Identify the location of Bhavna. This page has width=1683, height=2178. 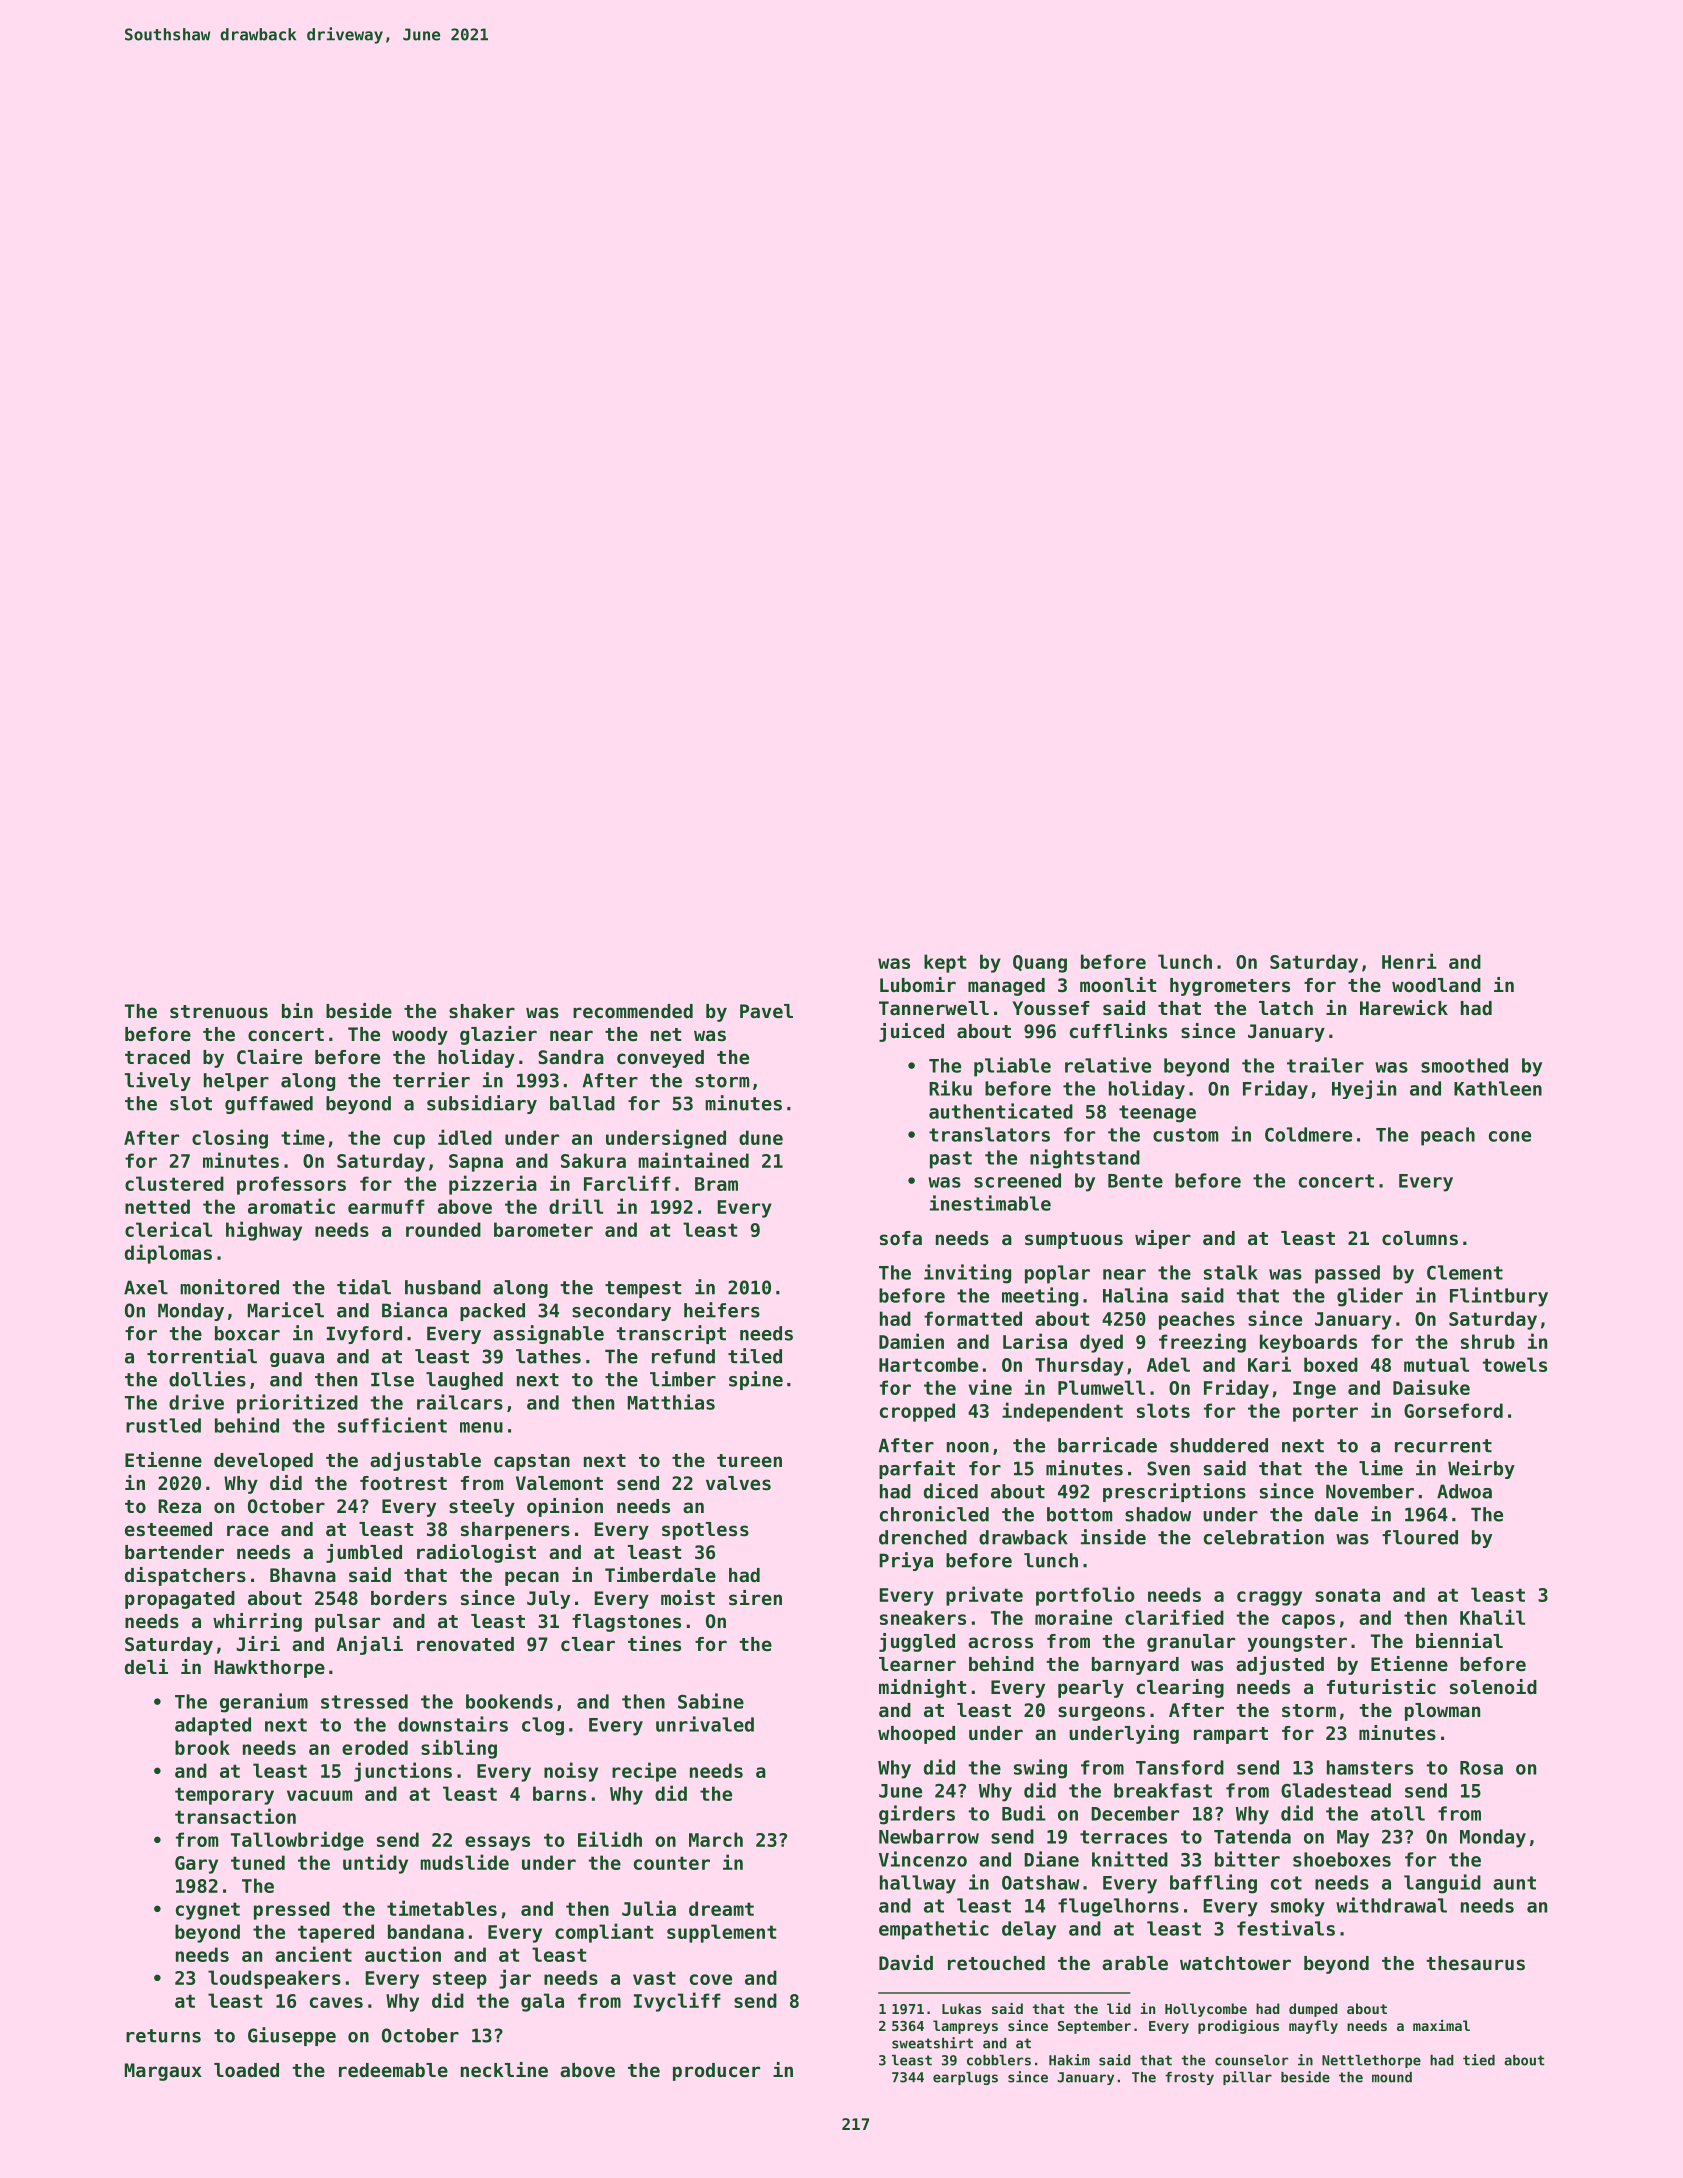
(303, 1575).
